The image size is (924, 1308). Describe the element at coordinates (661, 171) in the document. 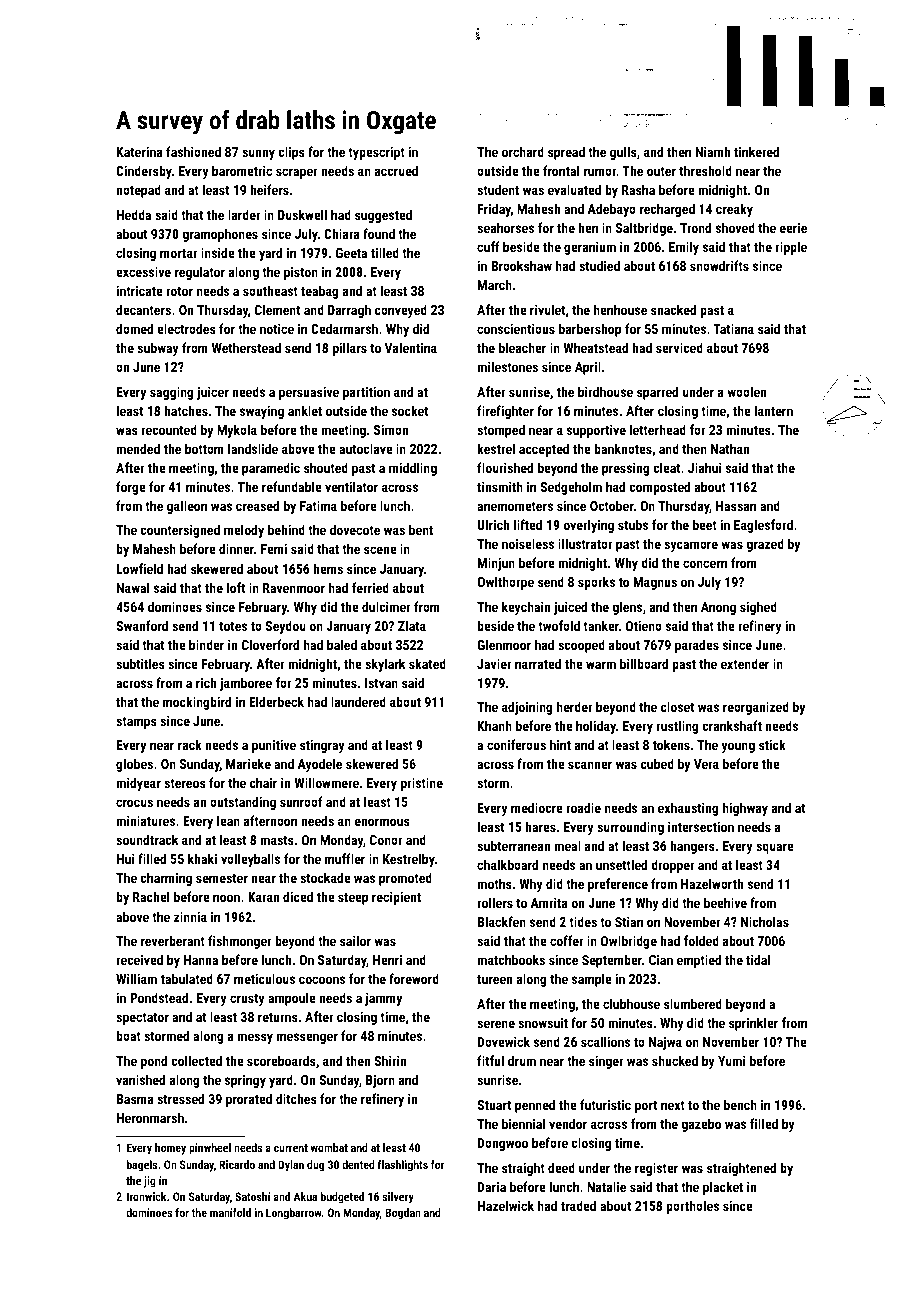

I see `outer` at that location.
